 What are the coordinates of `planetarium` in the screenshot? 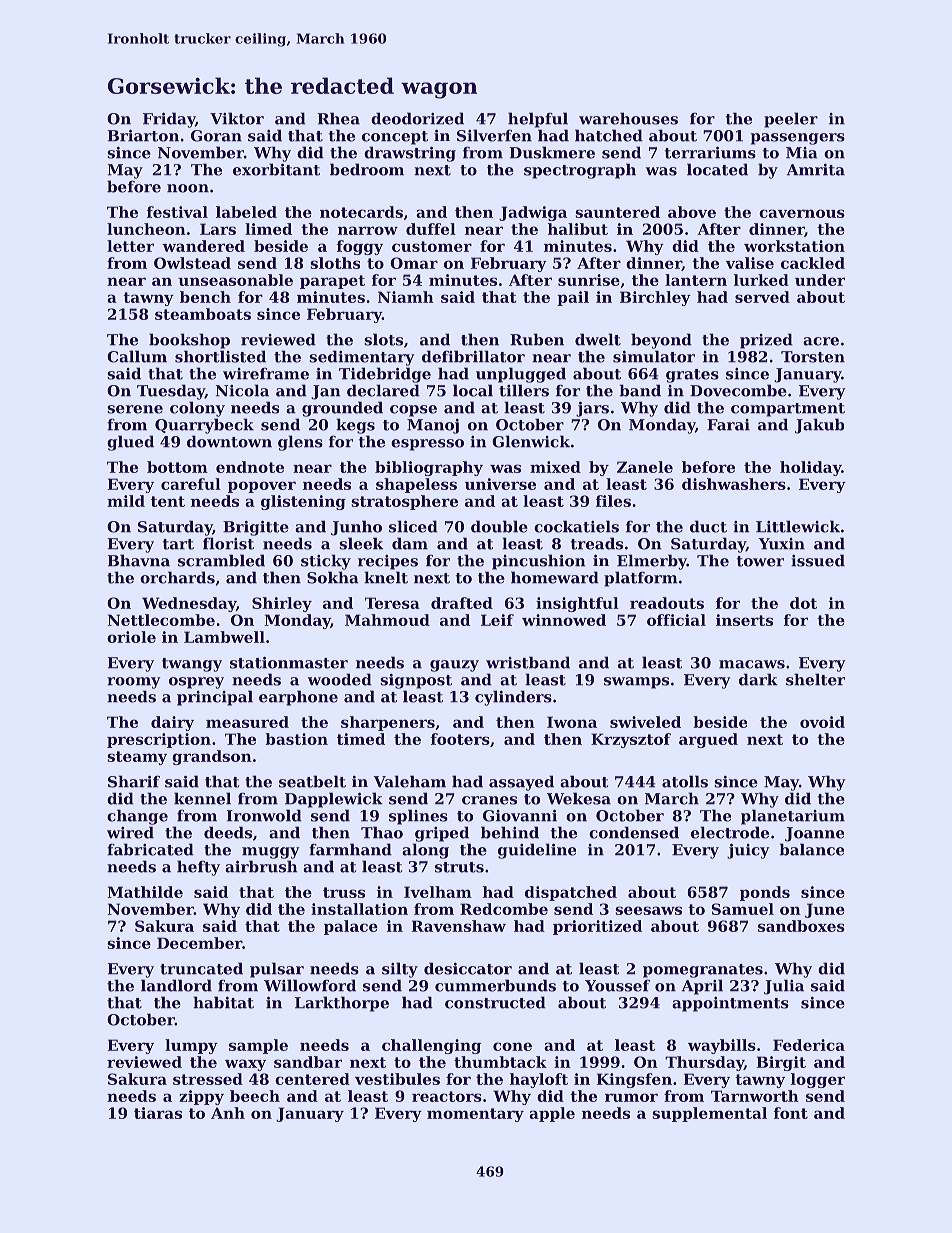 It's located at (793, 817).
